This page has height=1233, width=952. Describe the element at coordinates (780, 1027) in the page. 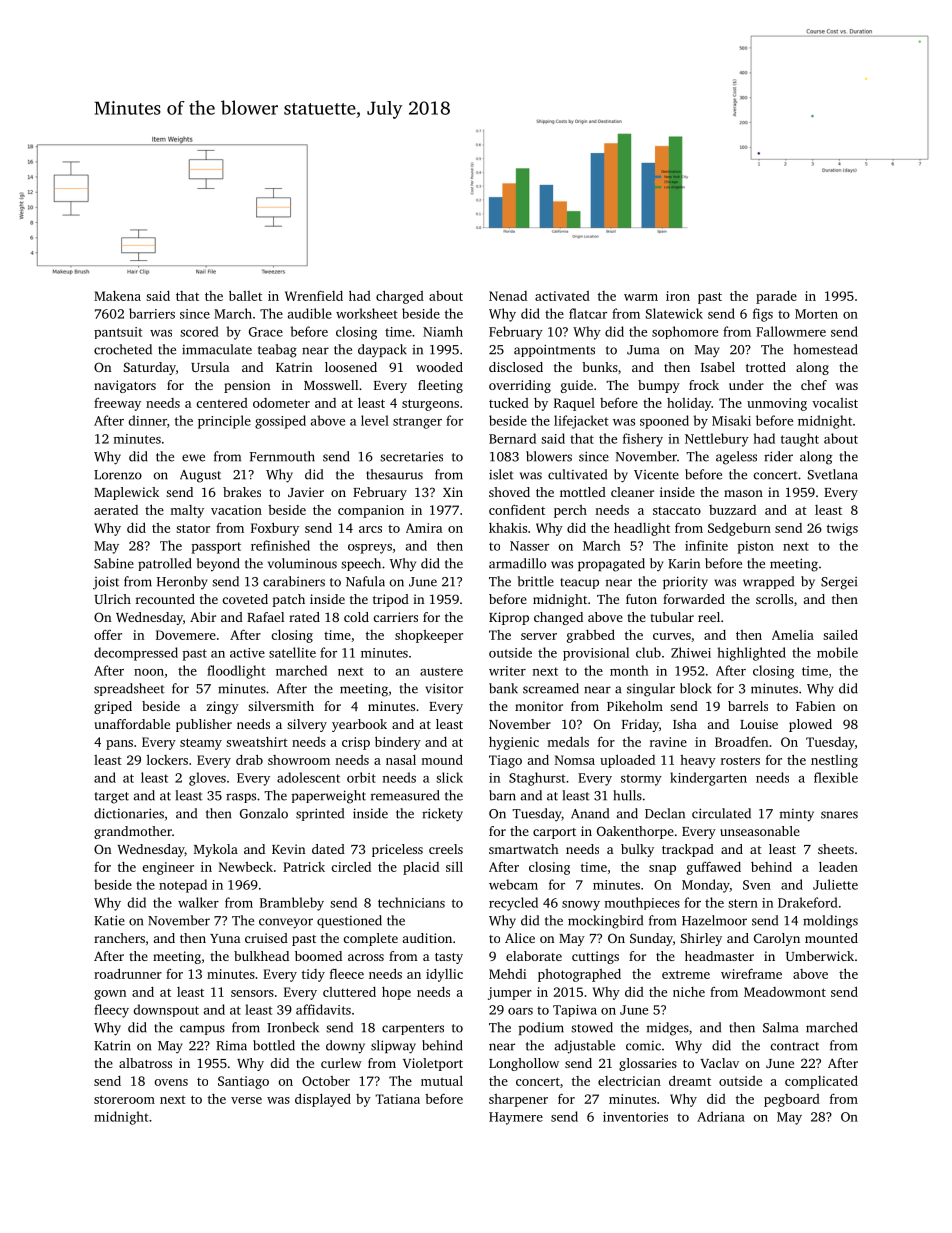

I see `Salma` at that location.
